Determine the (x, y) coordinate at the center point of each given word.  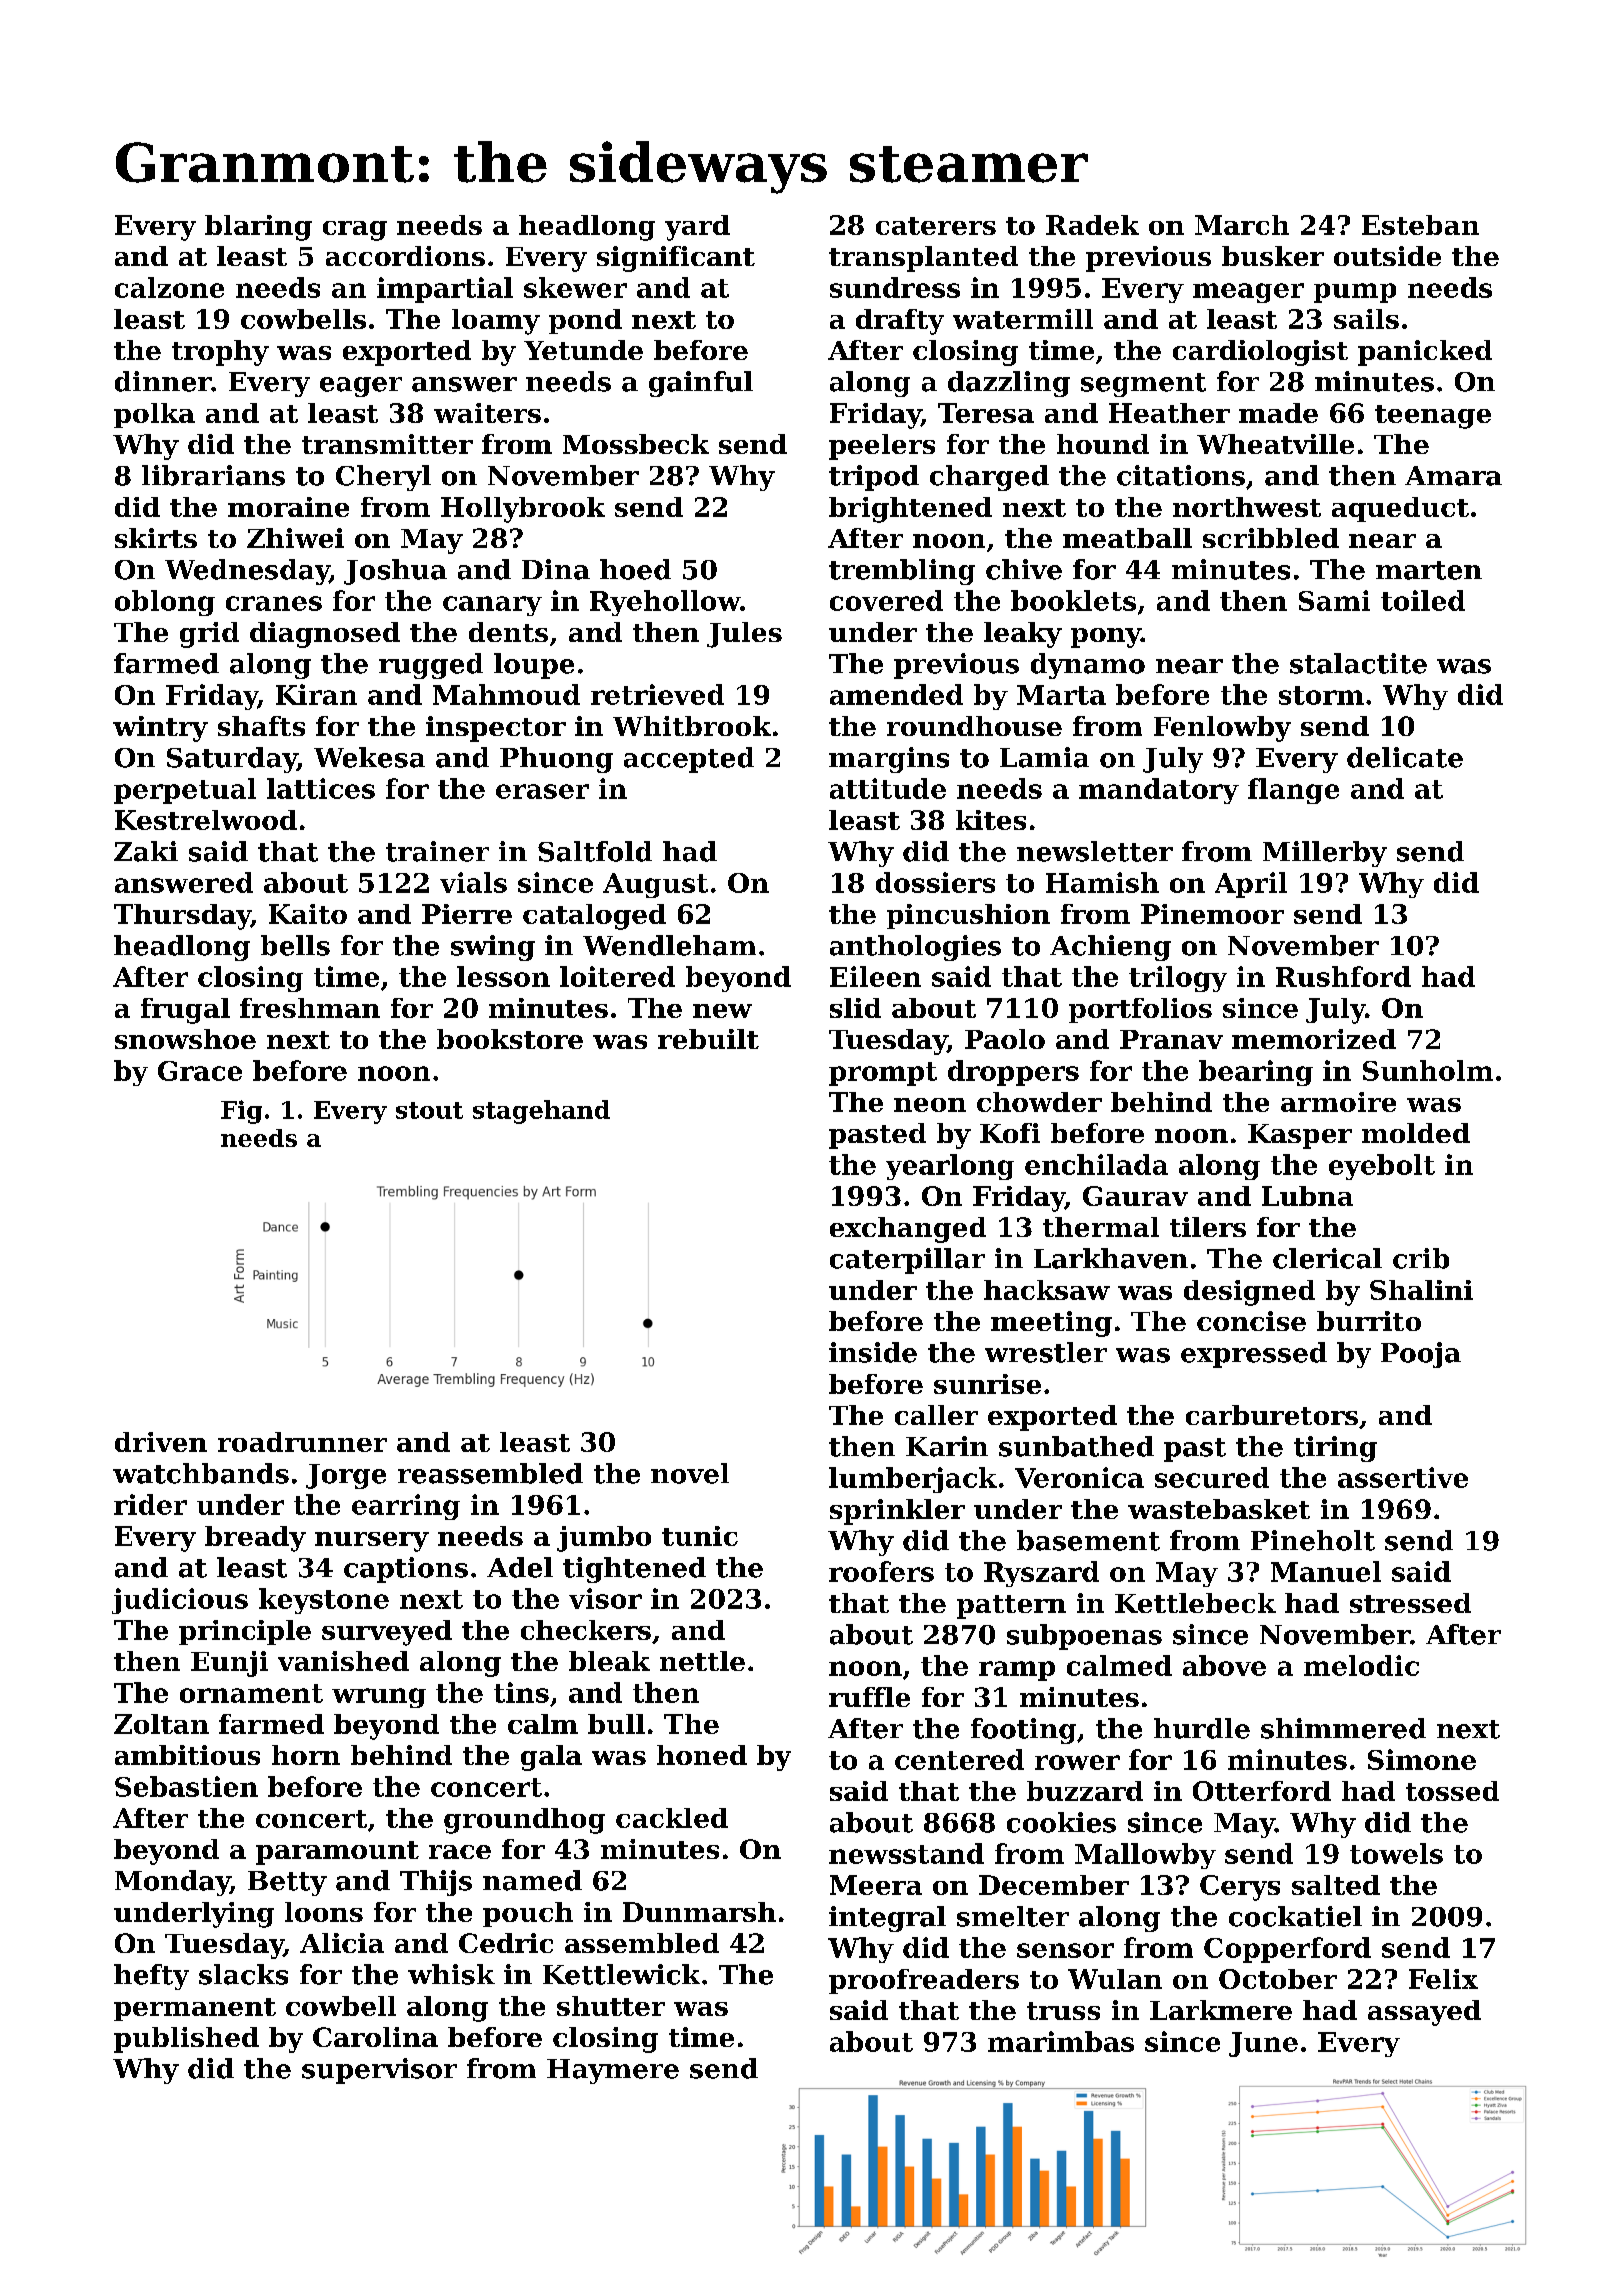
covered (886, 600)
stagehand (541, 1112)
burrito (1369, 1321)
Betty (287, 1883)
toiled (1423, 600)
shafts (261, 726)
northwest (1247, 507)
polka (154, 415)
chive (1024, 569)
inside (873, 1352)
